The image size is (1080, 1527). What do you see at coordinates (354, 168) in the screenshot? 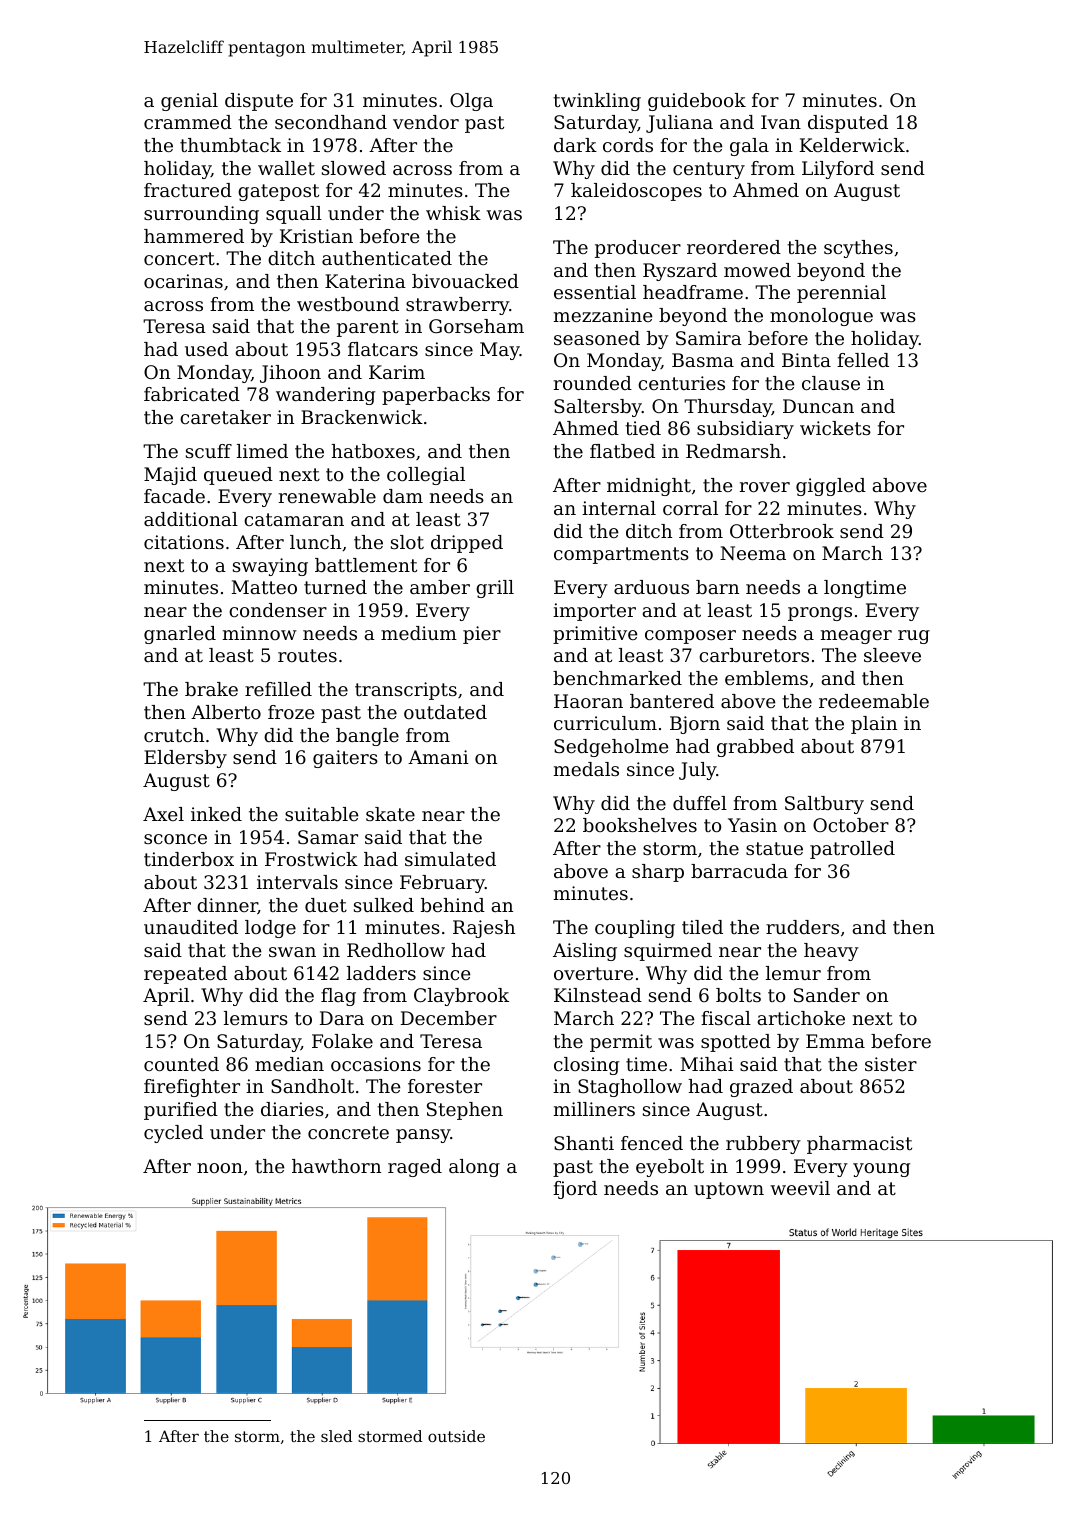
I see `slowed` at bounding box center [354, 168].
